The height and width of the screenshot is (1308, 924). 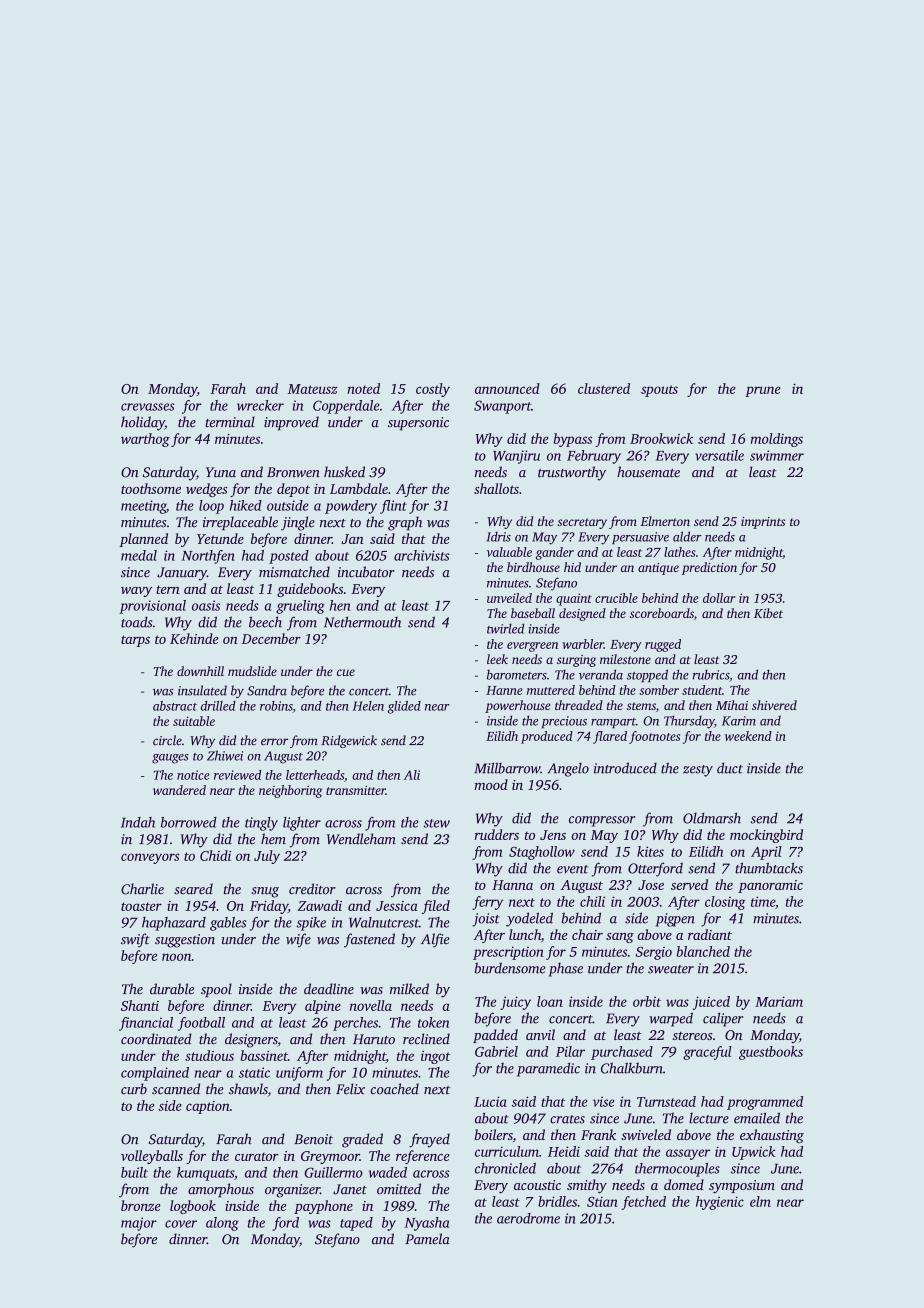 I want to click on aerodrome, so click(x=528, y=1218).
